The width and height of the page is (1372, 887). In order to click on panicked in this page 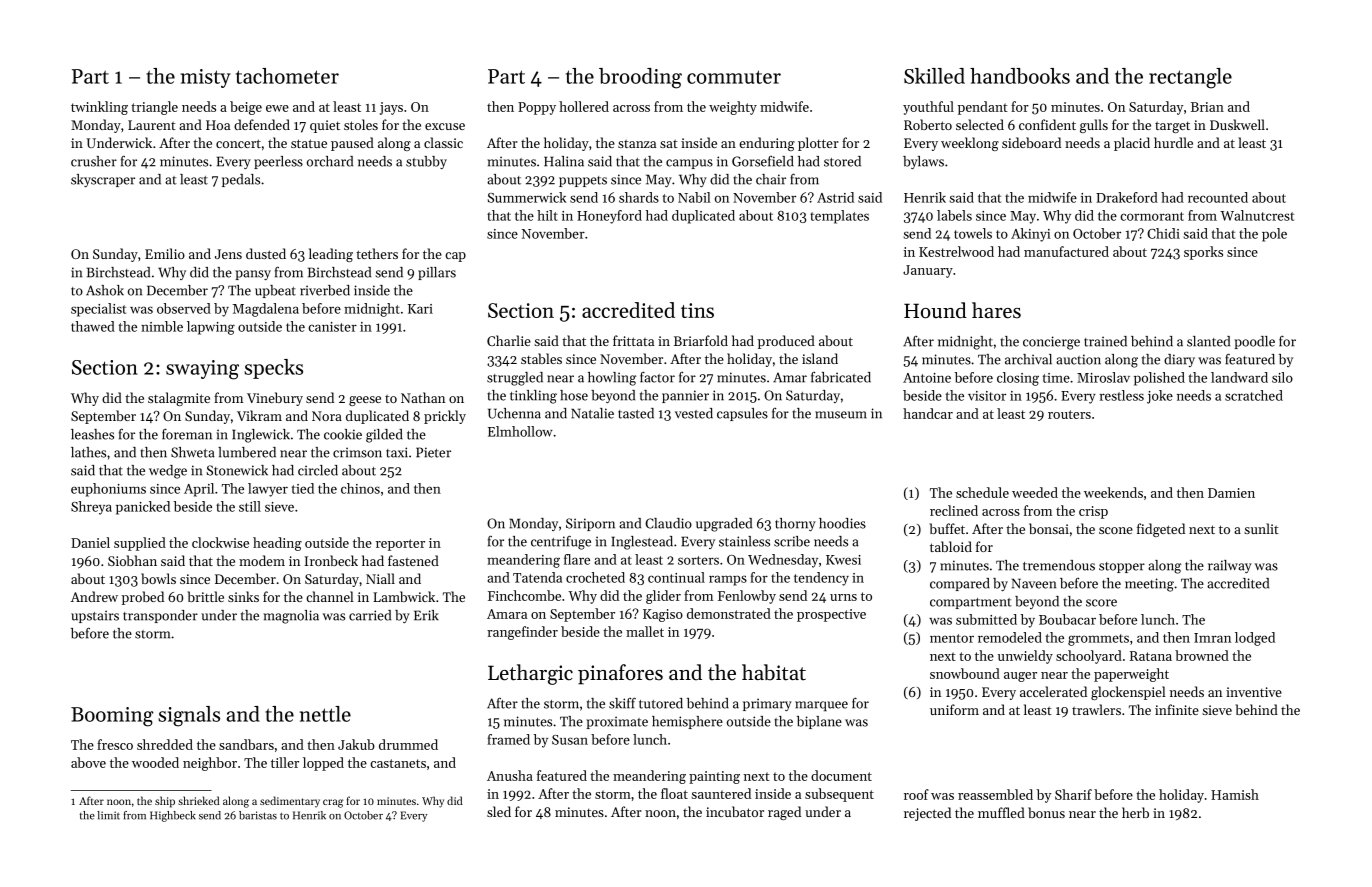, I will do `click(143, 508)`.
